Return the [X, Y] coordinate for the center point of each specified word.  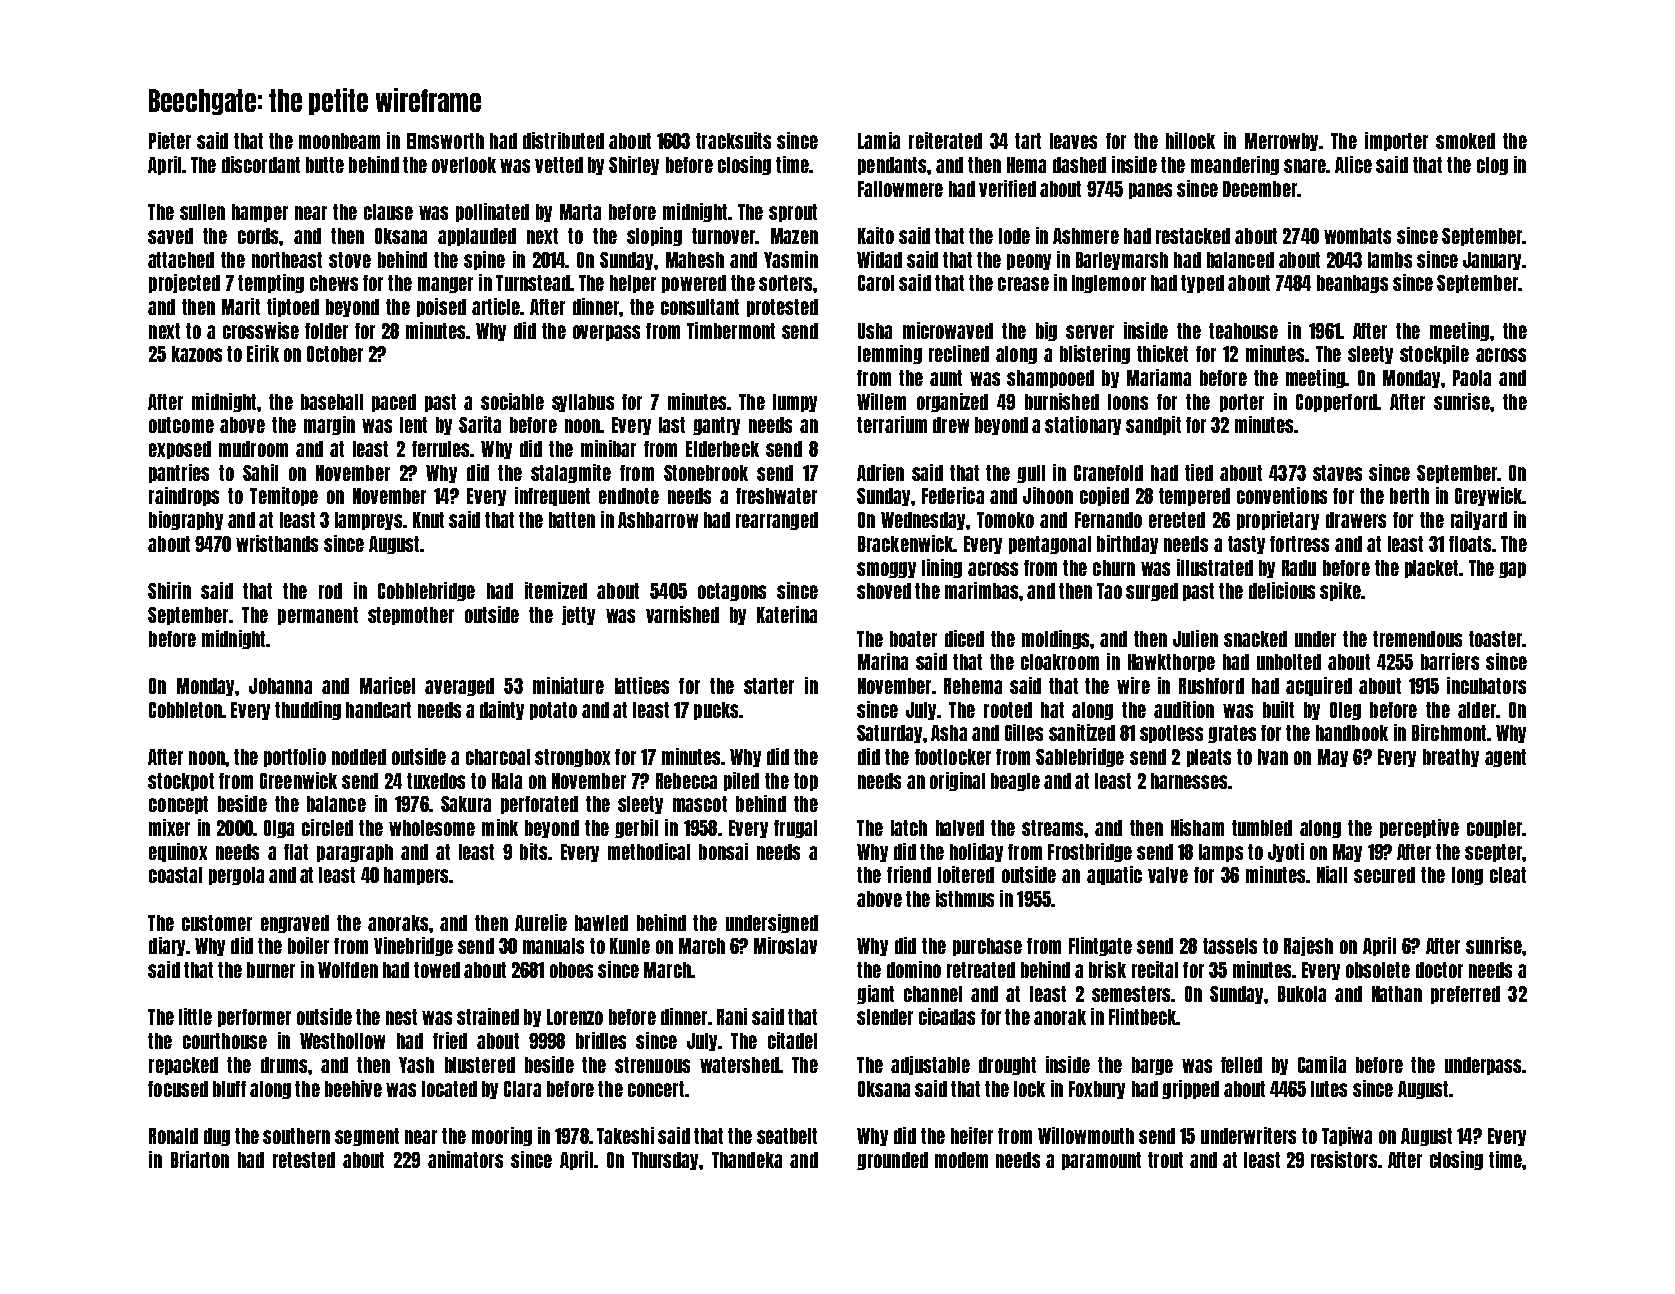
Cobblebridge [426, 591]
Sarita [480, 424]
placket [1431, 569]
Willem [881, 401]
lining [942, 568]
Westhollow [342, 1041]
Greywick [1489, 496]
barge [1152, 1066]
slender [885, 1017]
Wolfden [348, 970]
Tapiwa [1347, 1136]
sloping [654, 236]
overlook [464, 165]
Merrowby [1282, 142]
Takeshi [625, 1135]
